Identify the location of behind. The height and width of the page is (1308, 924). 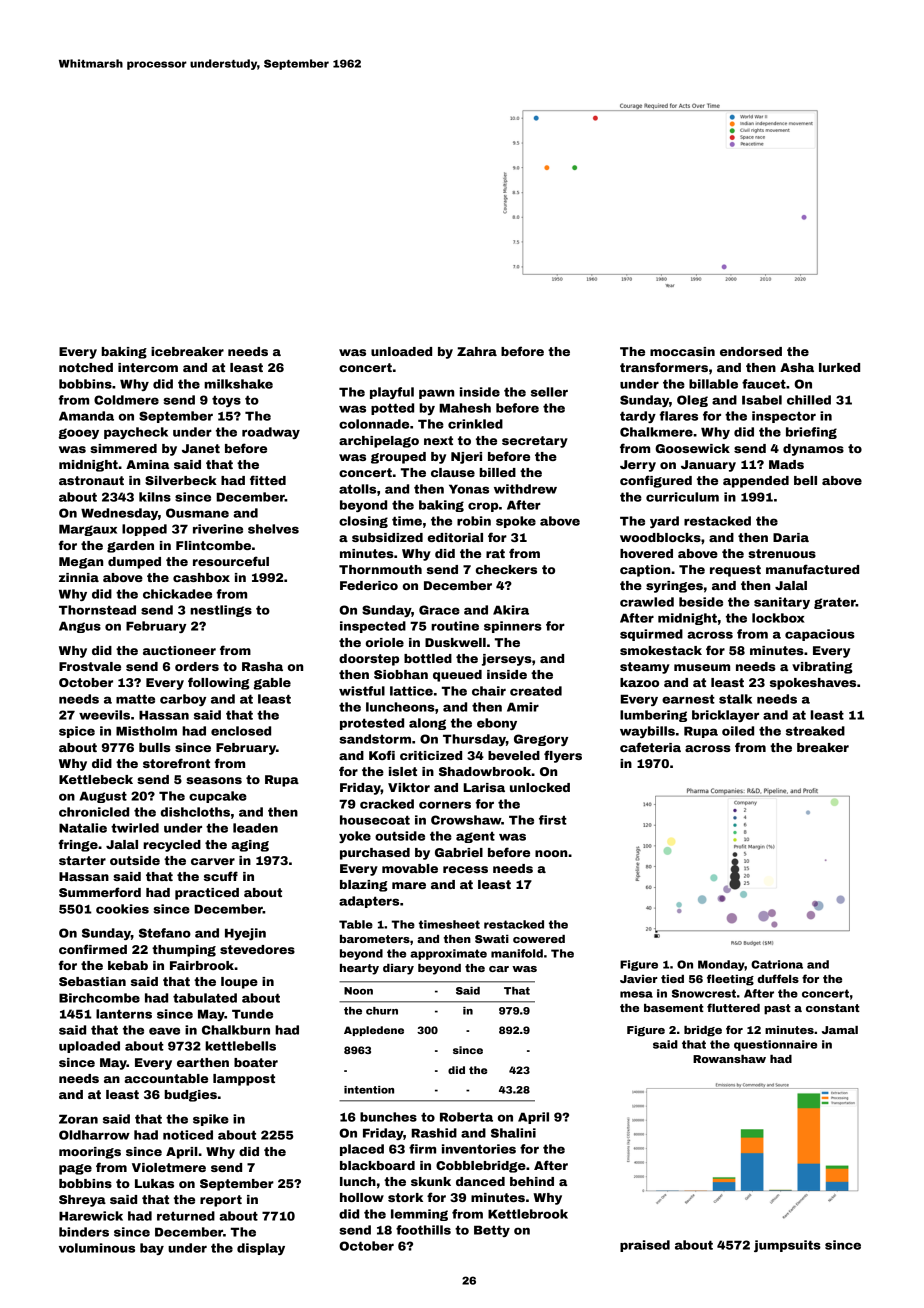
(532, 1181).
